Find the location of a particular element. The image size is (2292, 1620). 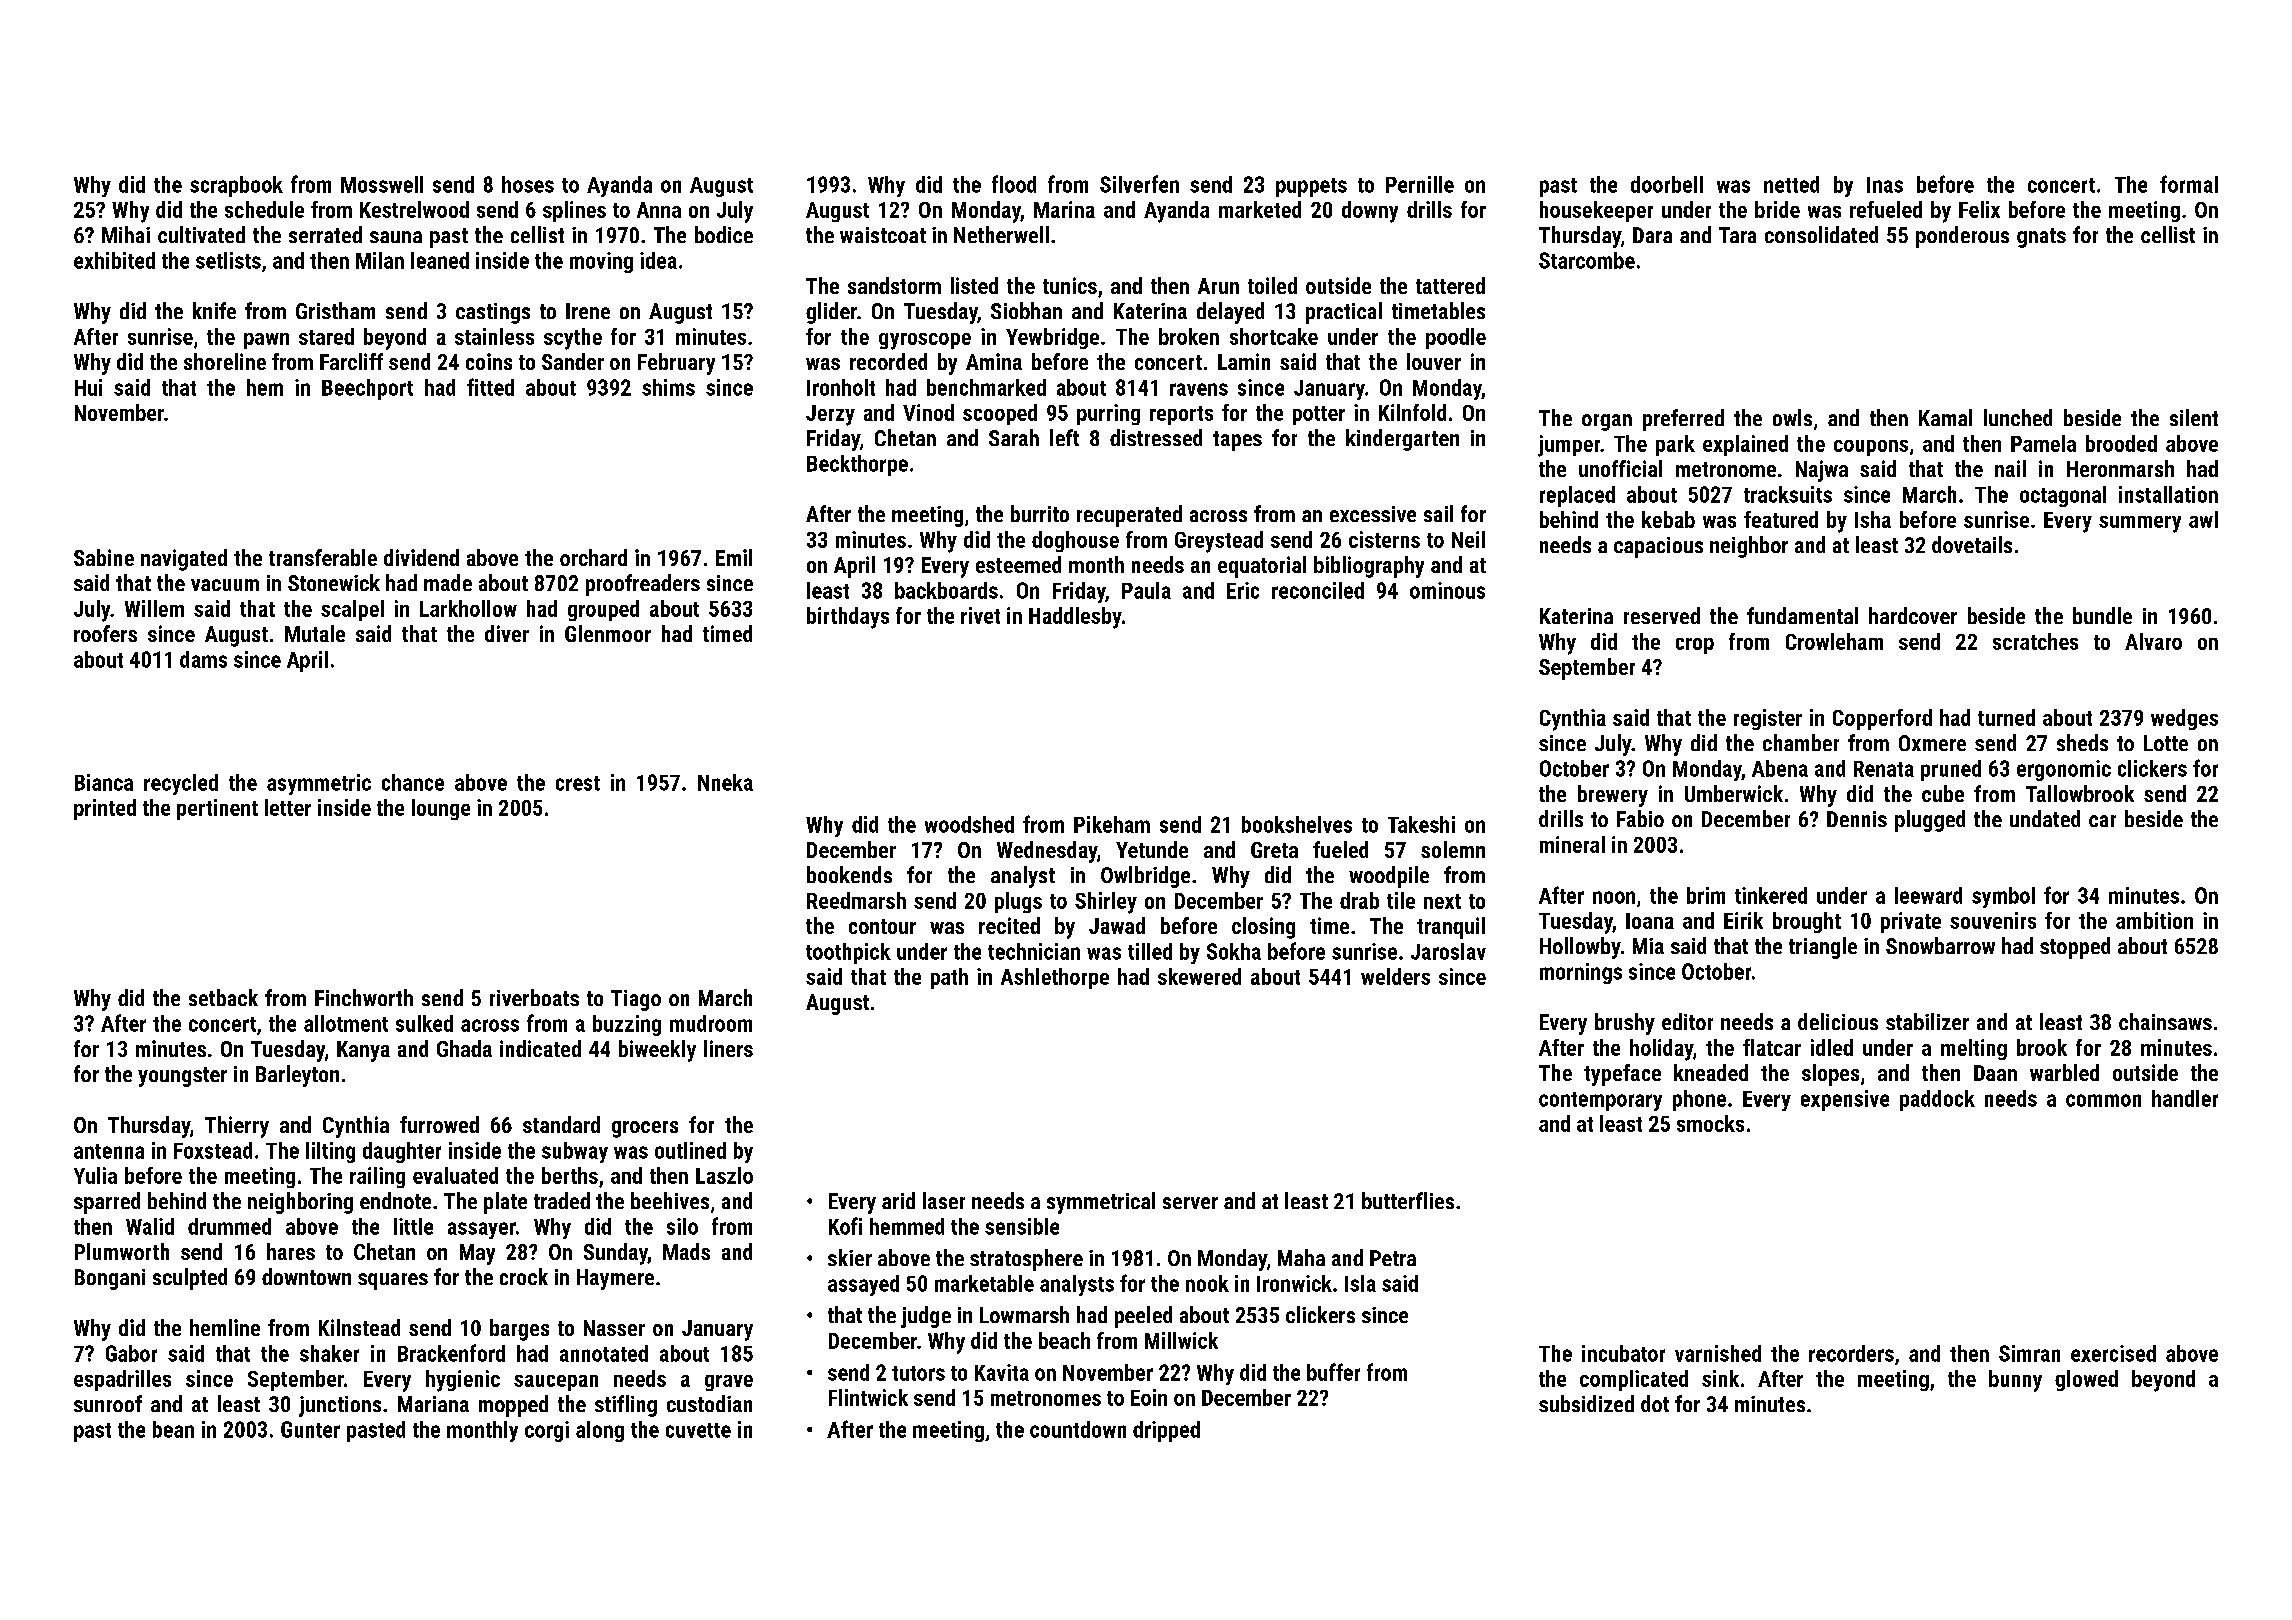

smocks is located at coordinates (1710, 1123).
